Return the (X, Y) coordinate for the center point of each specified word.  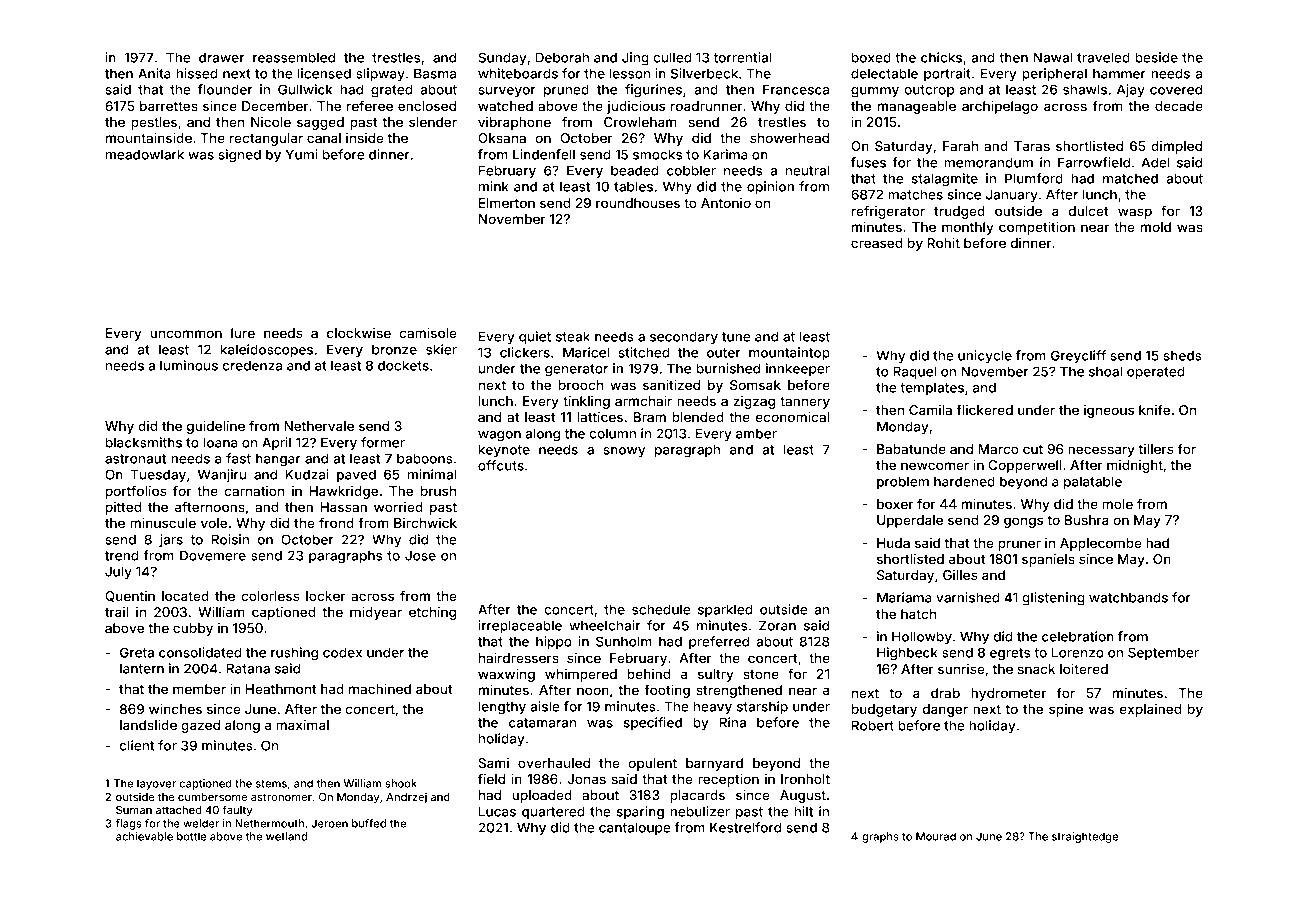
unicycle (985, 357)
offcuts (501, 465)
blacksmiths (144, 442)
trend (122, 555)
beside (1156, 57)
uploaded (542, 796)
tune (736, 337)
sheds (1182, 355)
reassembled (294, 57)
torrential (743, 57)
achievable (144, 836)
